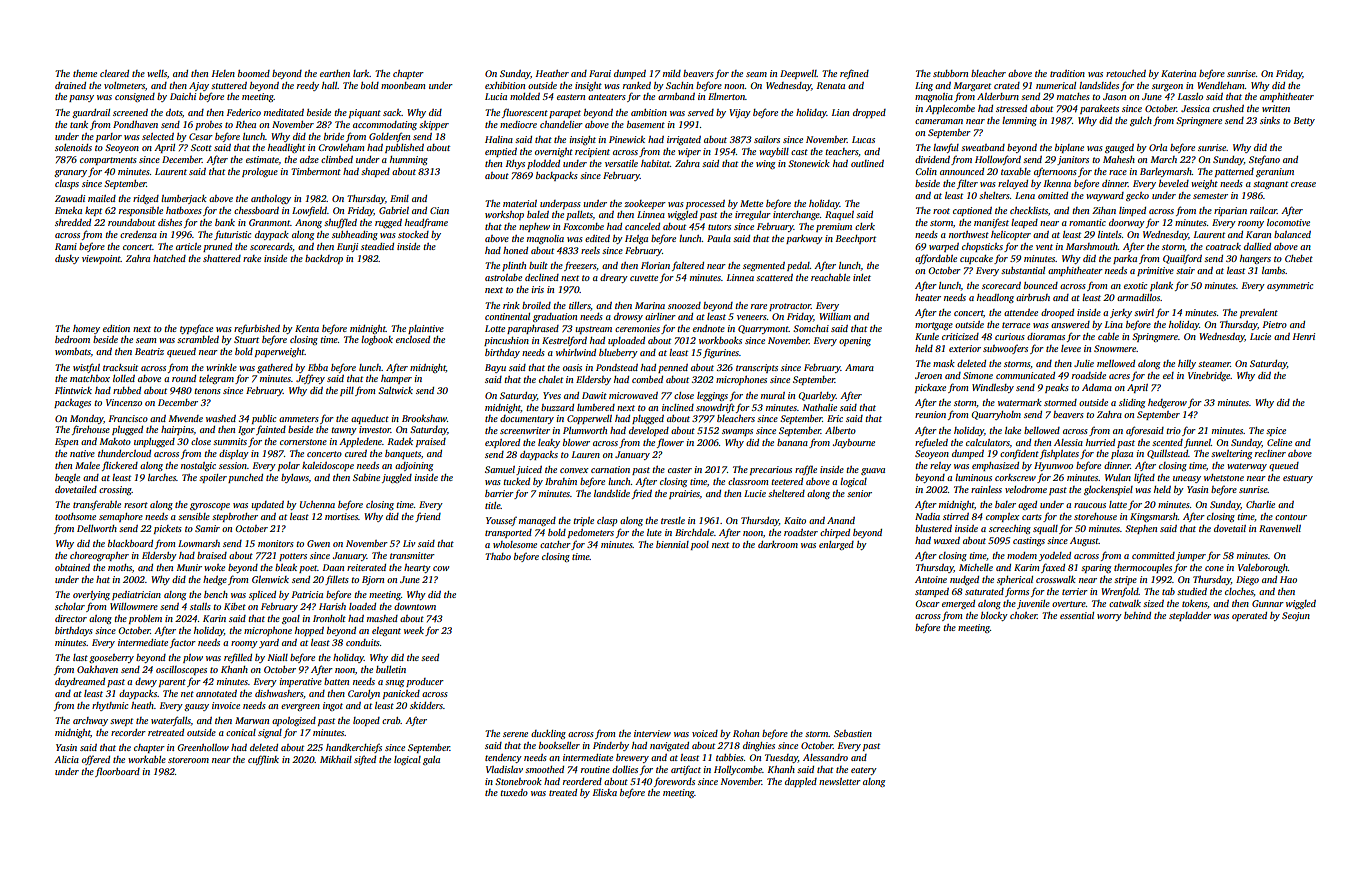 This screenshot has height=887, width=1372. Describe the element at coordinates (188, 246) in the screenshot. I see `article` at that location.
